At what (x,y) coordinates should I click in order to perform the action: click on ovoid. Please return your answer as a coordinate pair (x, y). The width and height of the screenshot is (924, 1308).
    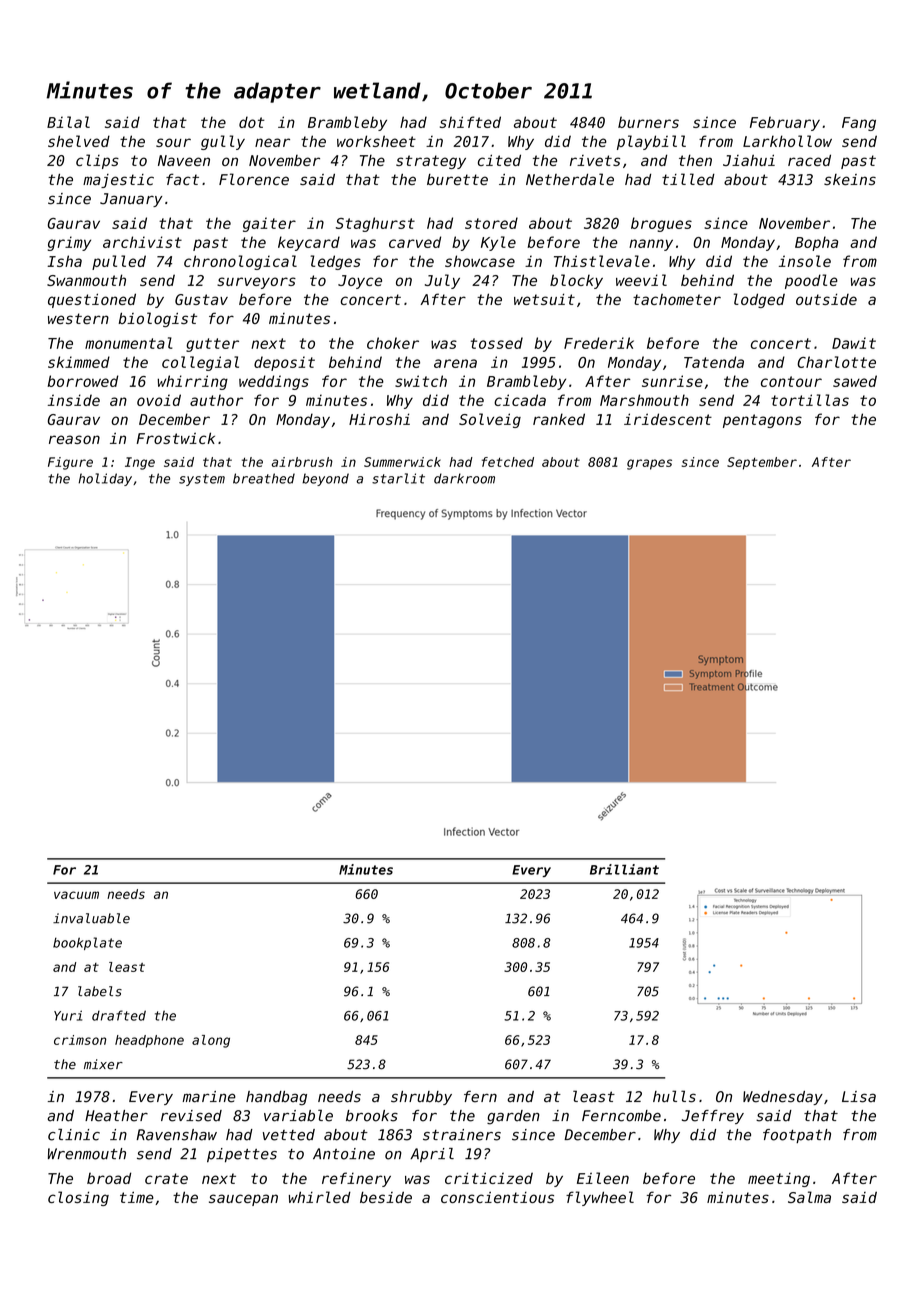
    Looking at the image, I should click on (159, 400).
